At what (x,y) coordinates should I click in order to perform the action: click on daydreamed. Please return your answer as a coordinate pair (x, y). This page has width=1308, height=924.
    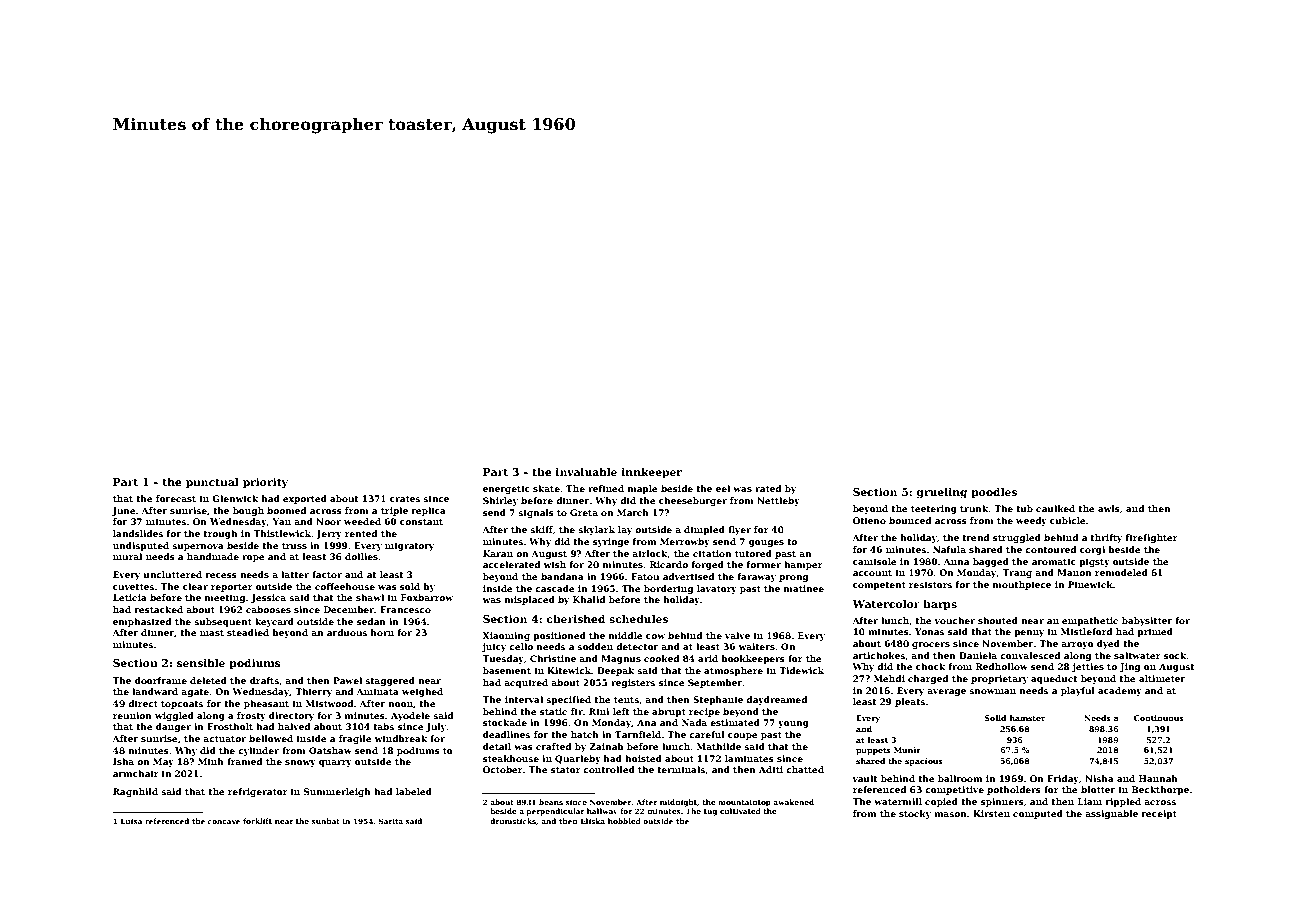
    Looking at the image, I should click on (776, 700).
